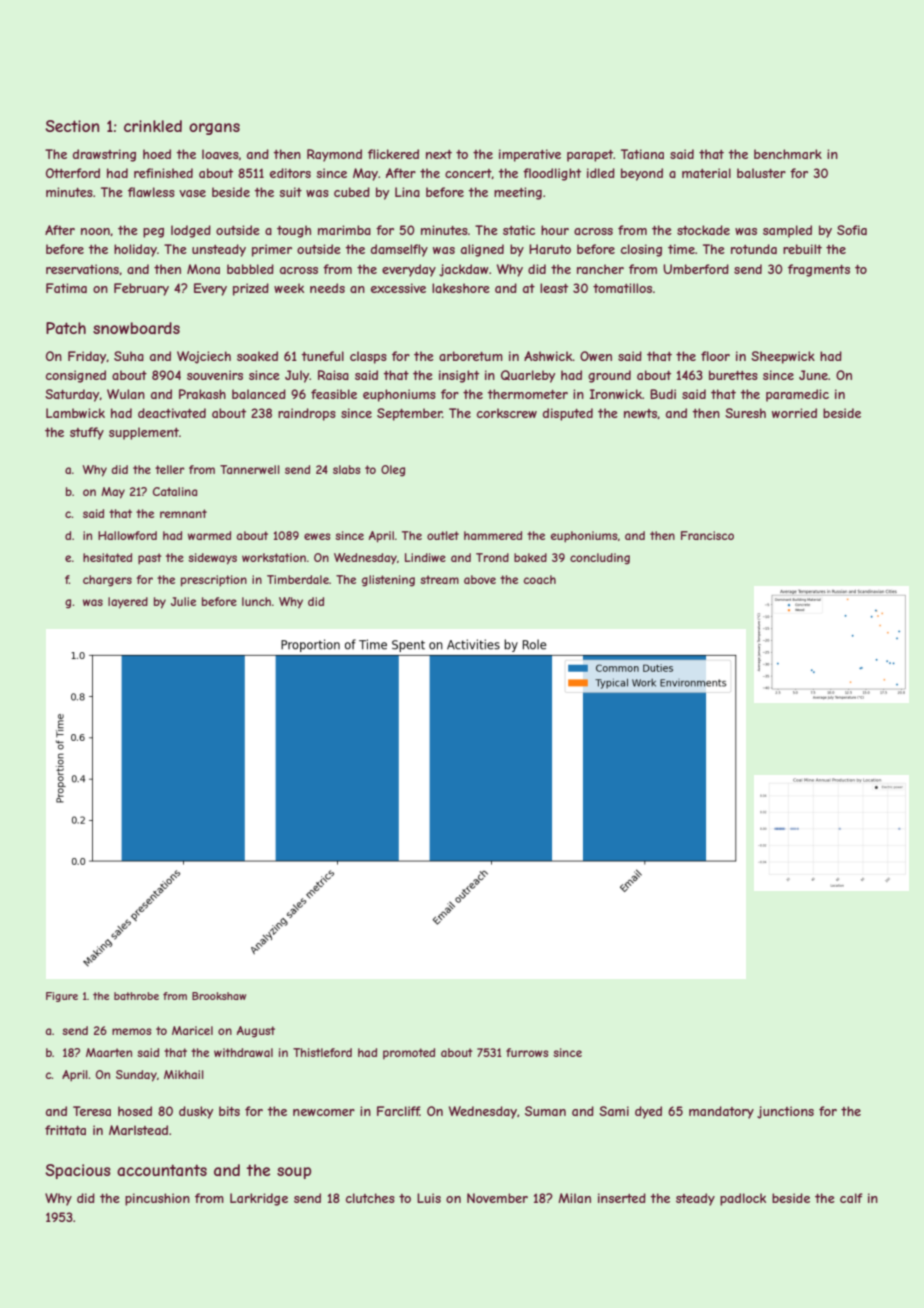 The image size is (924, 1308). Describe the element at coordinates (480, 579) in the document. I see `above` at that location.
